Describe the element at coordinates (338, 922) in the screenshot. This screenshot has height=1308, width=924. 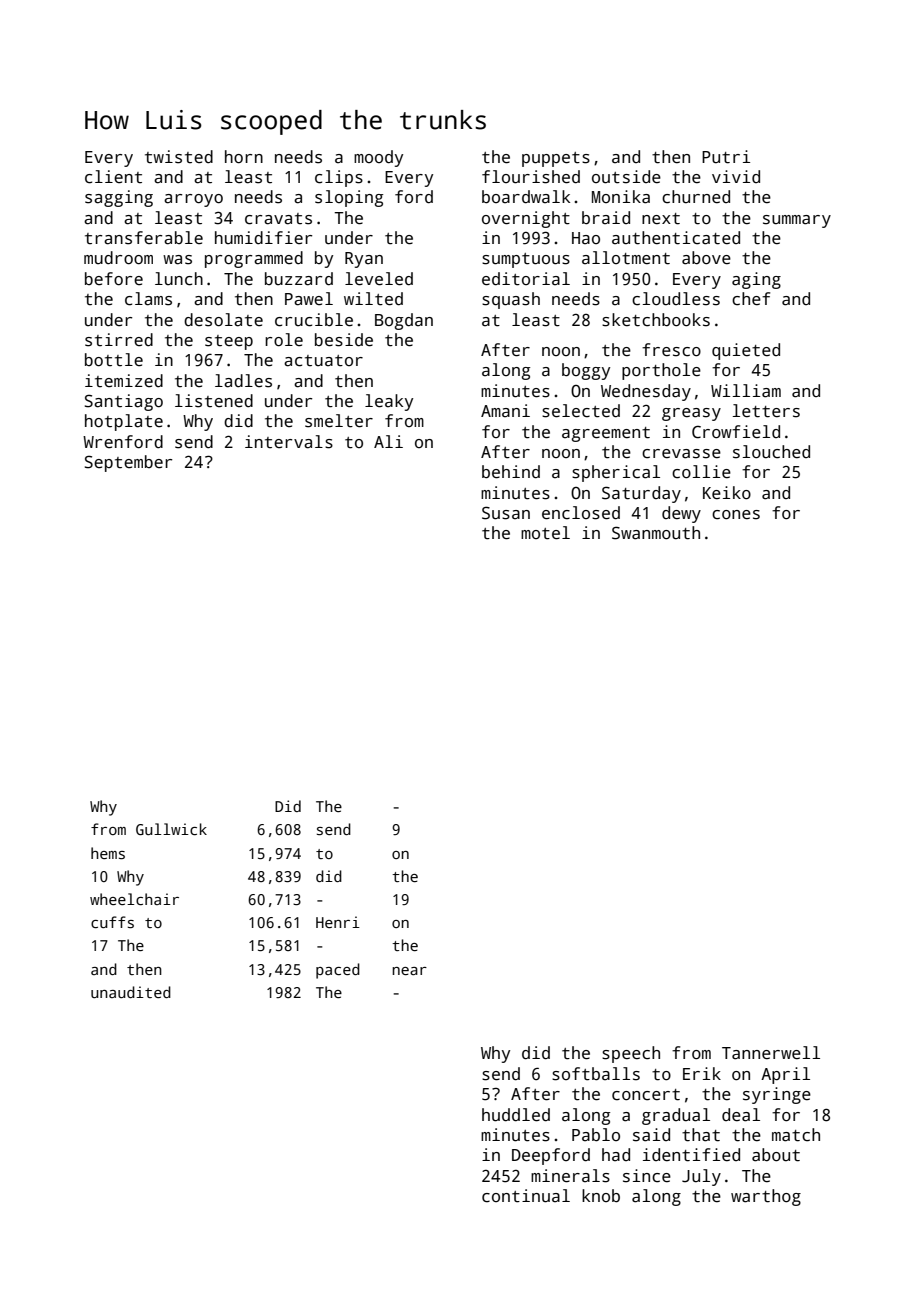
I see `Henri` at that location.
